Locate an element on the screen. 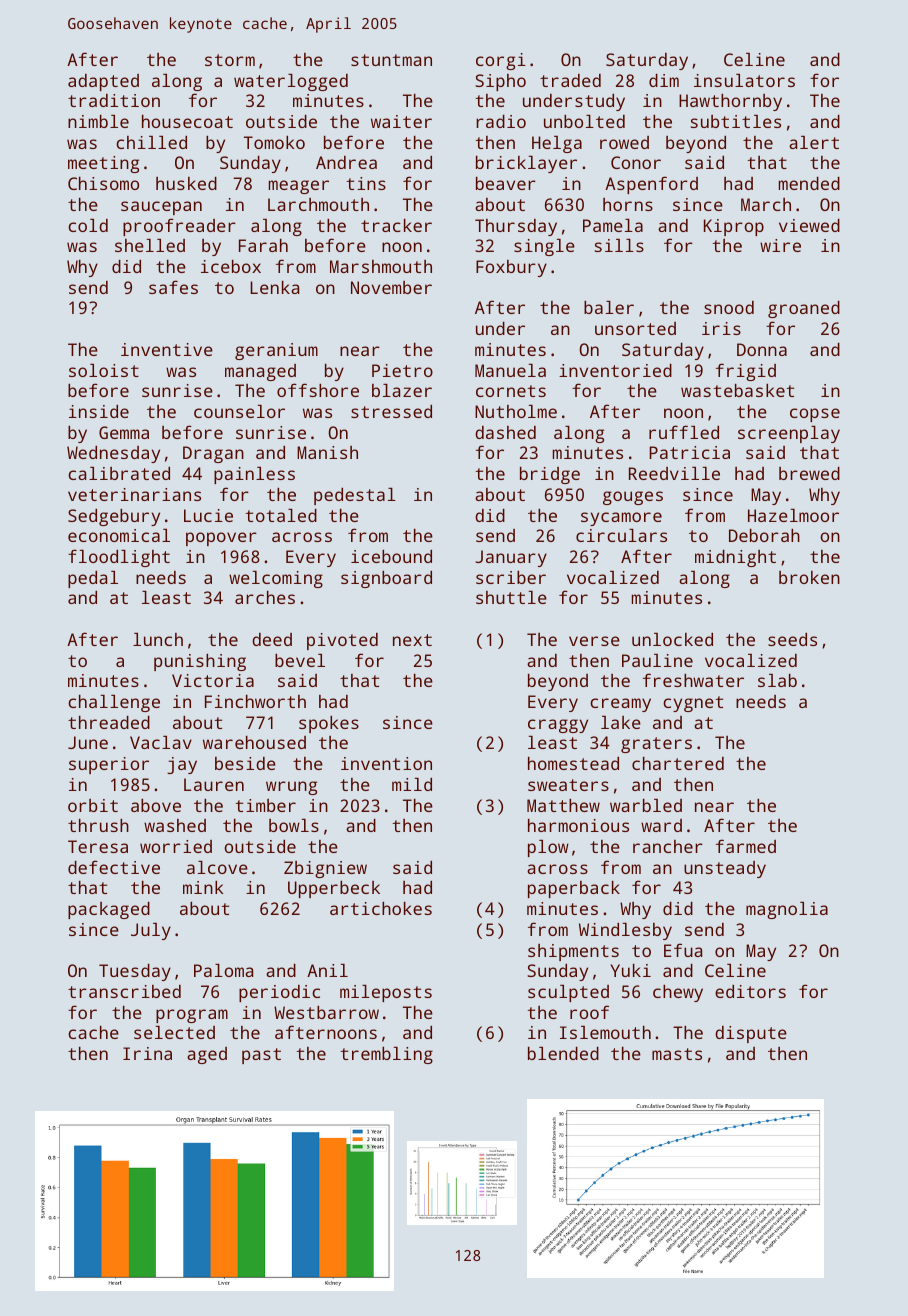 The height and width of the screenshot is (1316, 908). spokes is located at coordinates (329, 724).
